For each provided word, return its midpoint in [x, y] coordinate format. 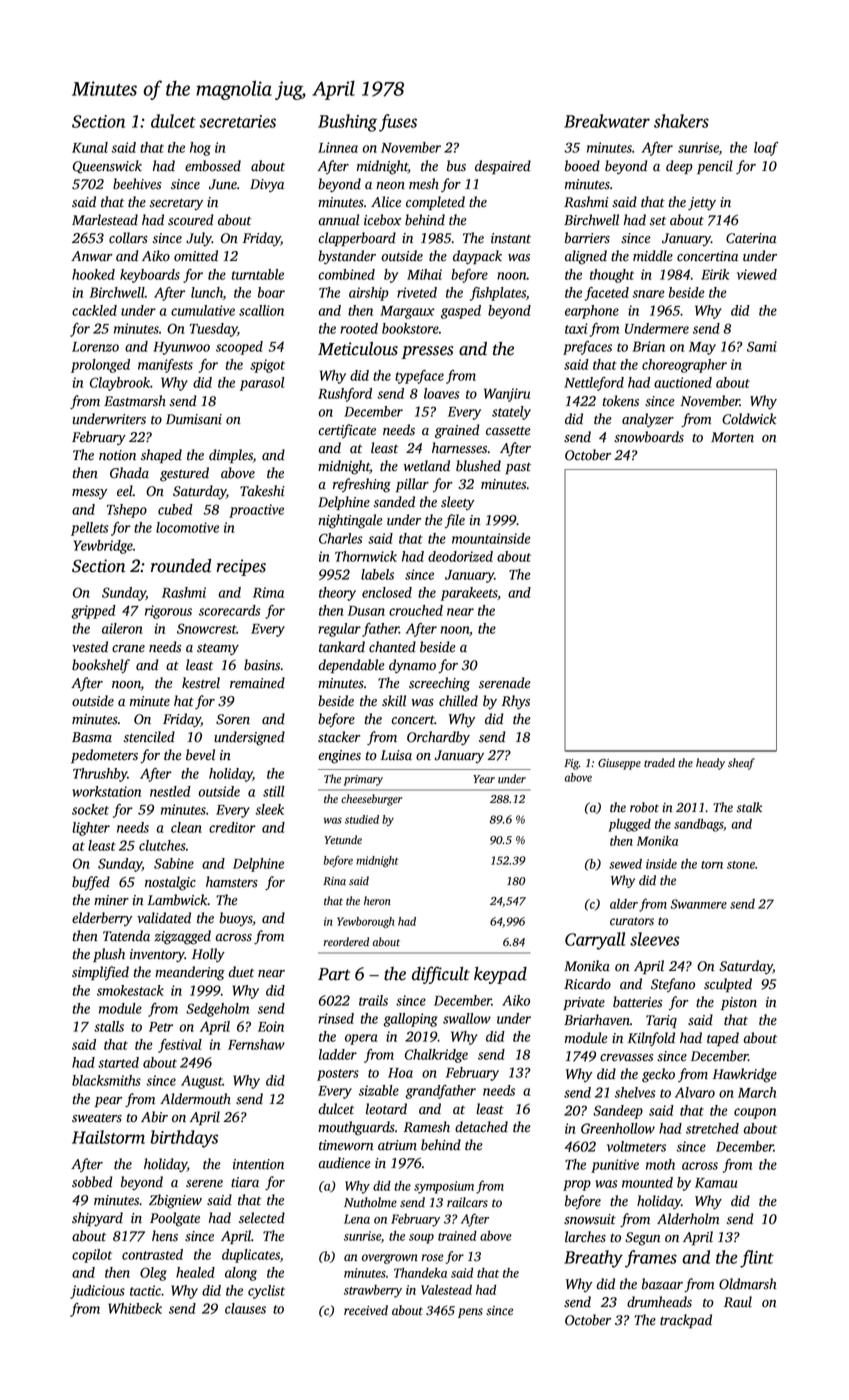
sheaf [741, 764]
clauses [245, 1308]
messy [90, 494]
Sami [762, 346]
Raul [738, 1302]
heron [377, 901]
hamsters [232, 882]
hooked [93, 274]
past [518, 468]
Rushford [345, 395]
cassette [508, 431]
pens [470, 1313]
